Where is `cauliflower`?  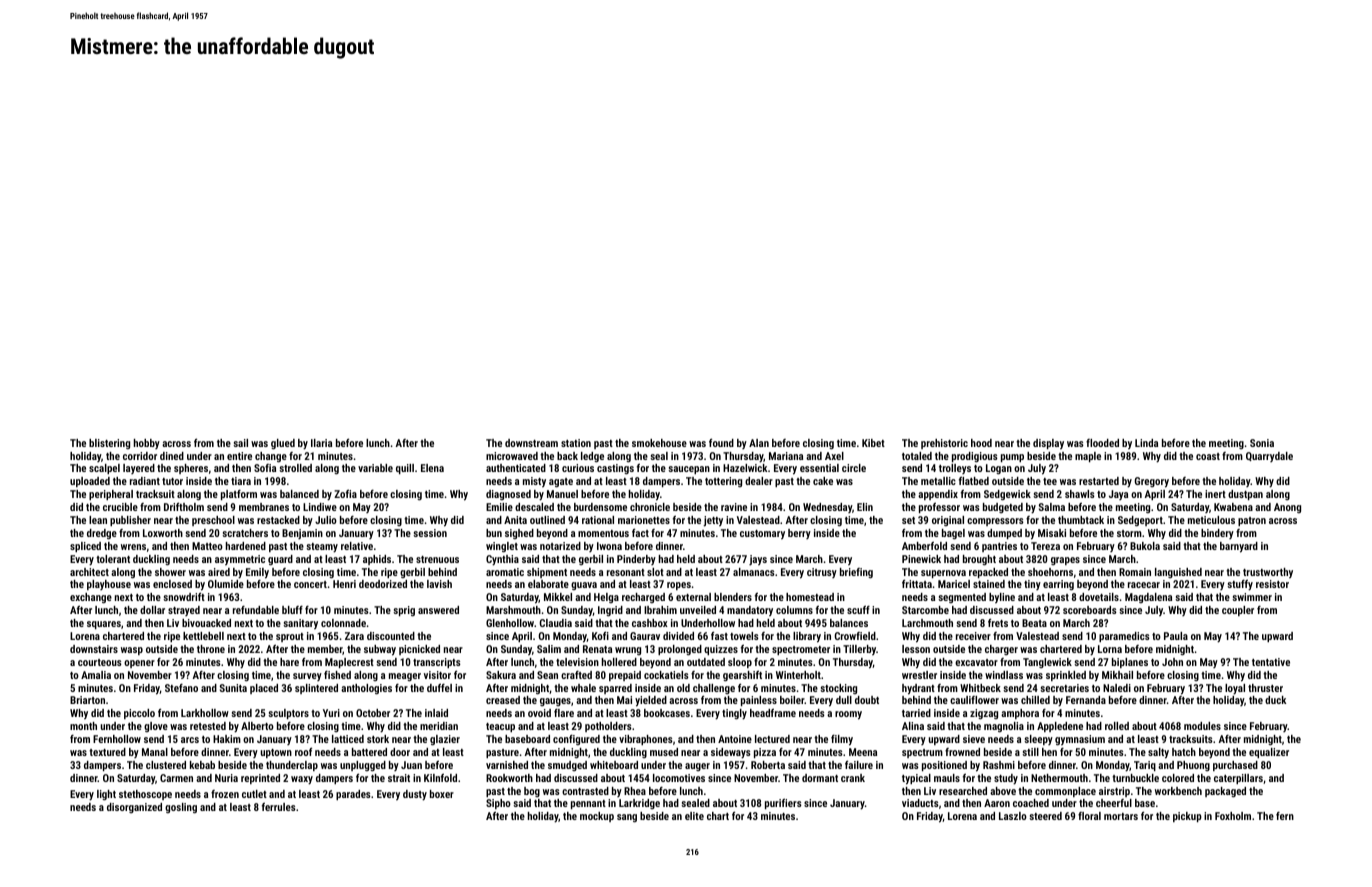 cauliflower is located at coordinates (974, 700).
